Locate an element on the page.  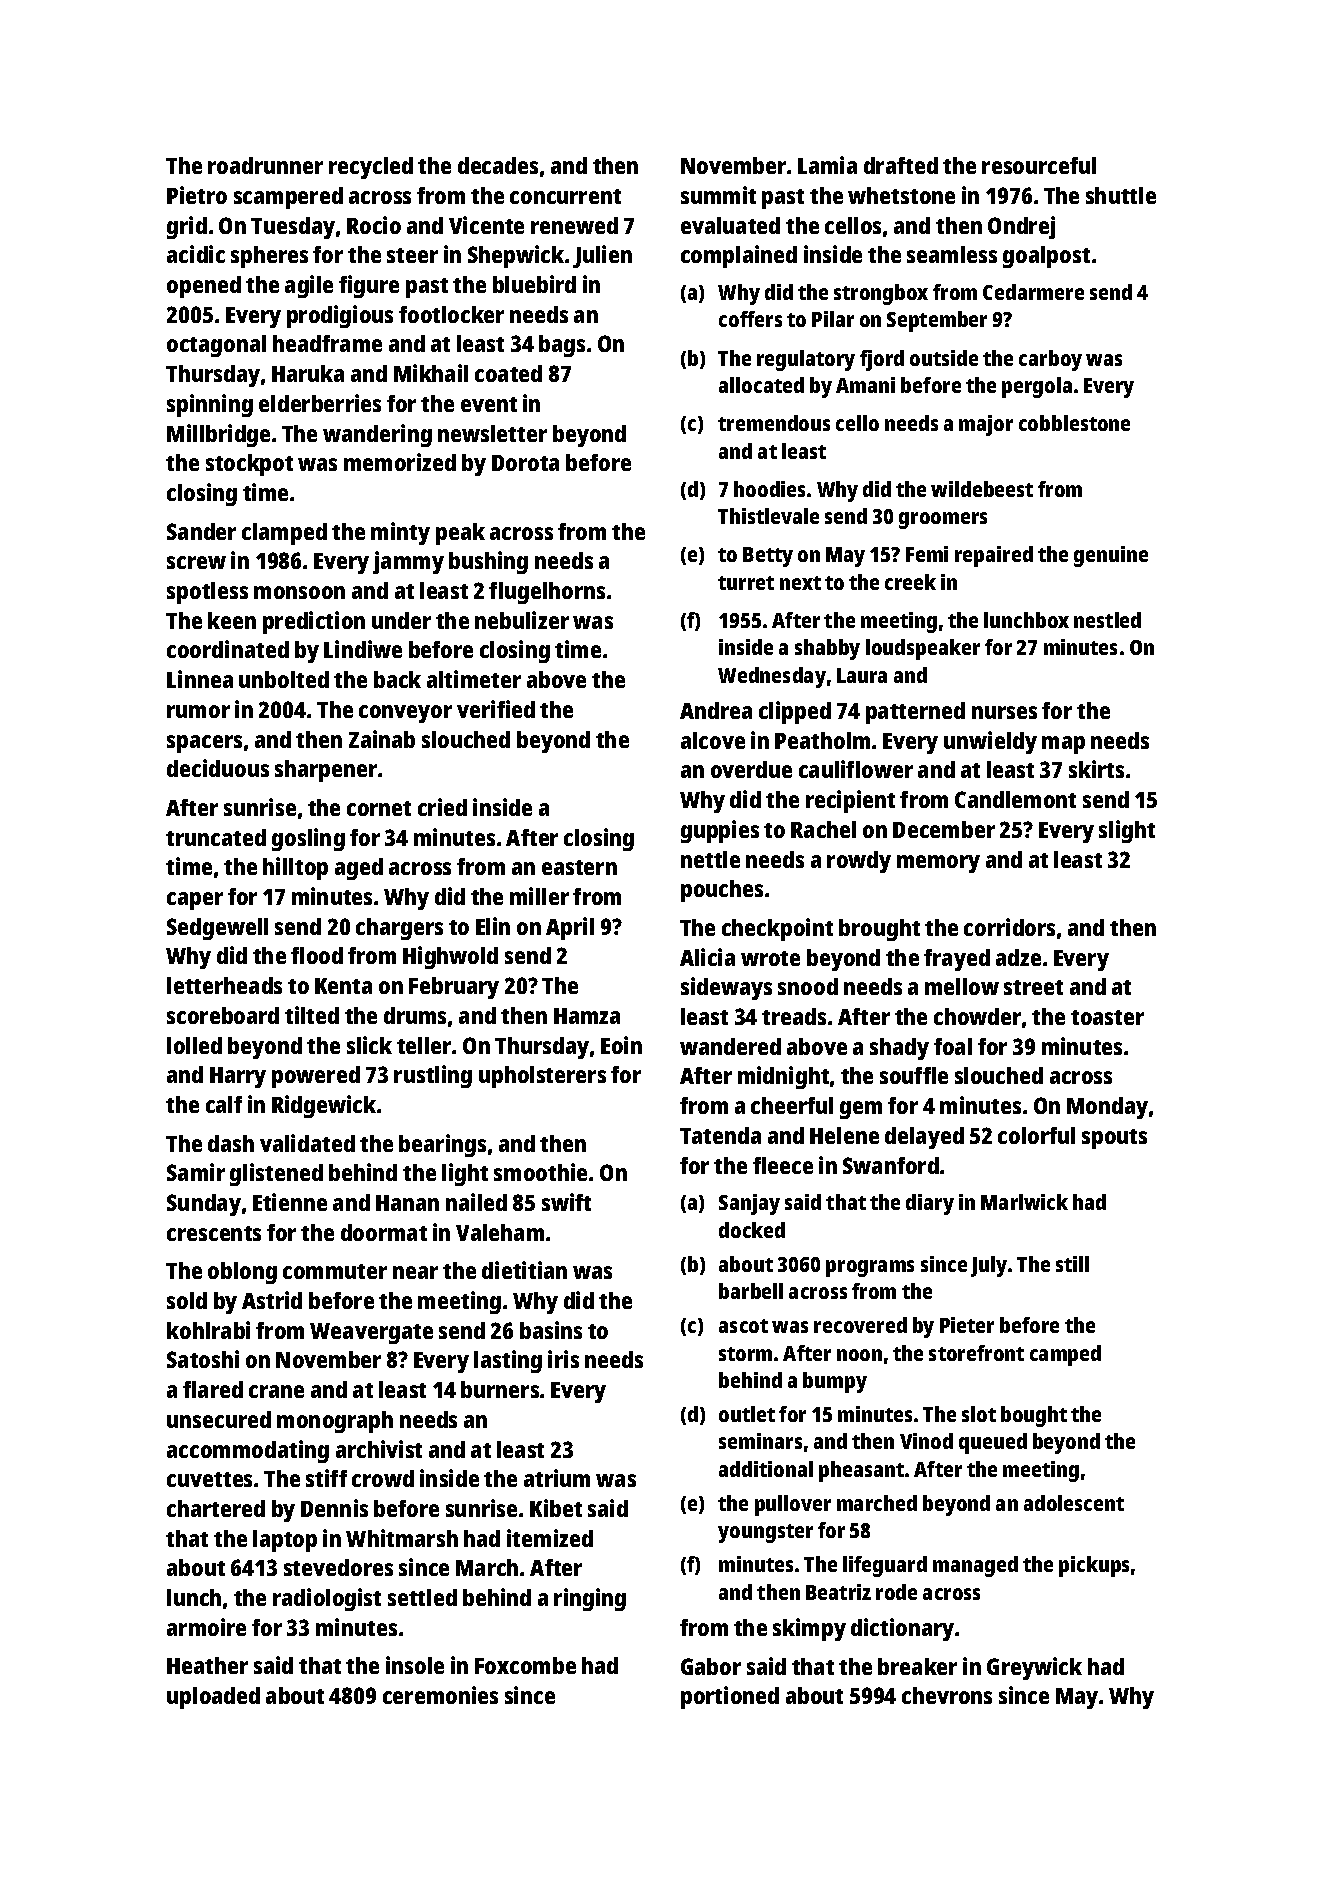
skirts is located at coordinates (1096, 769).
